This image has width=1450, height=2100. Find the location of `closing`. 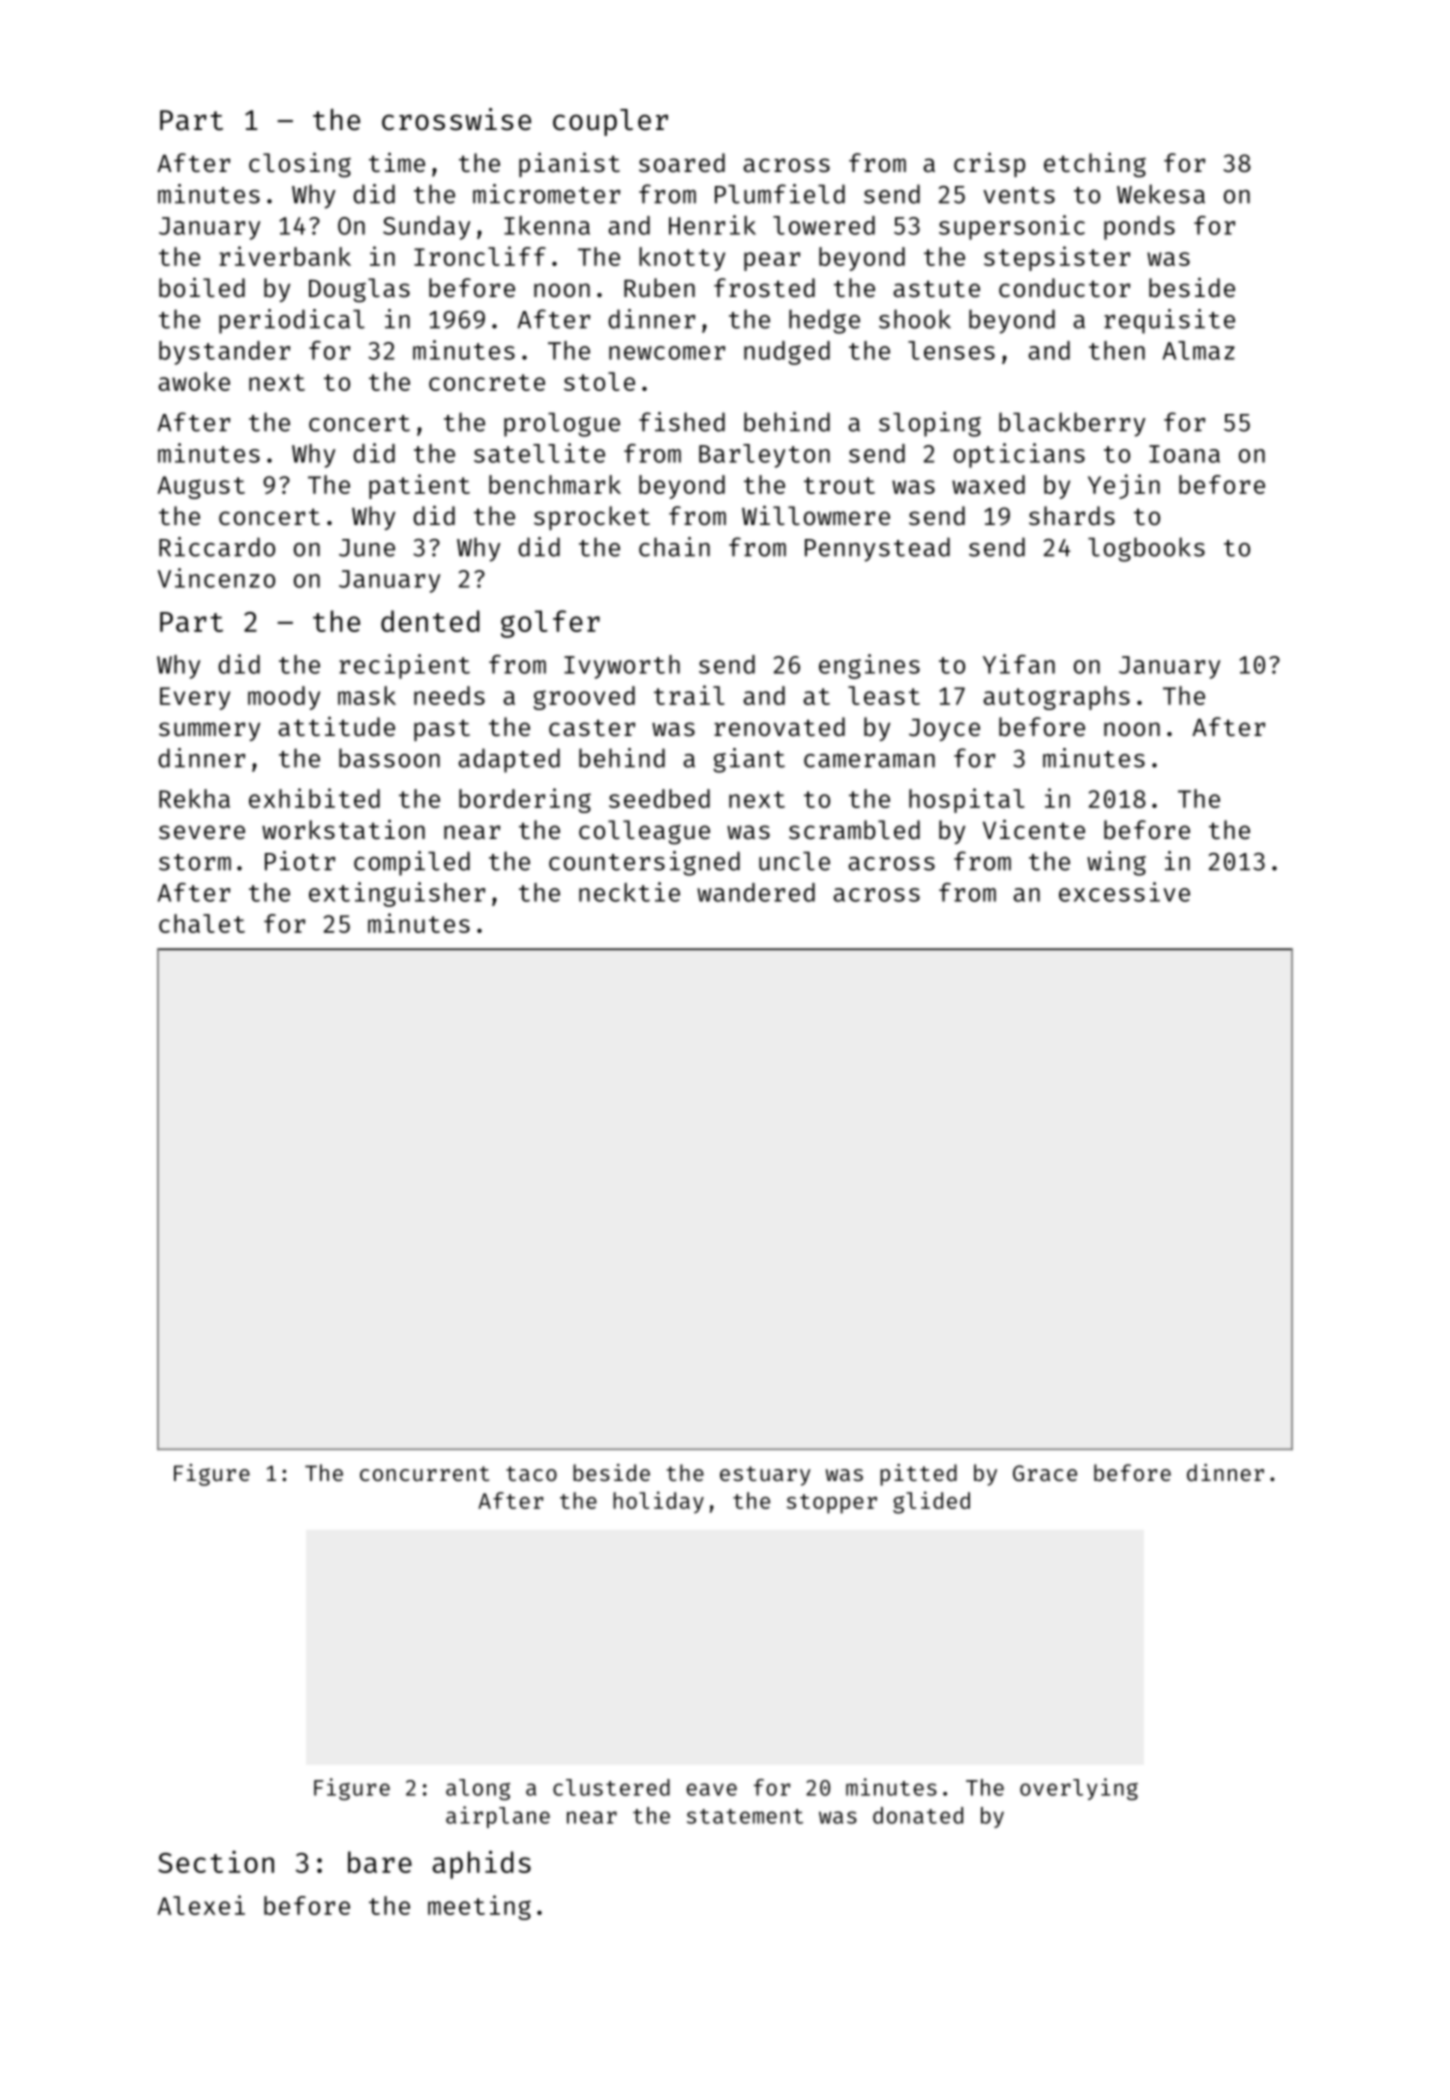

closing is located at coordinates (300, 165).
